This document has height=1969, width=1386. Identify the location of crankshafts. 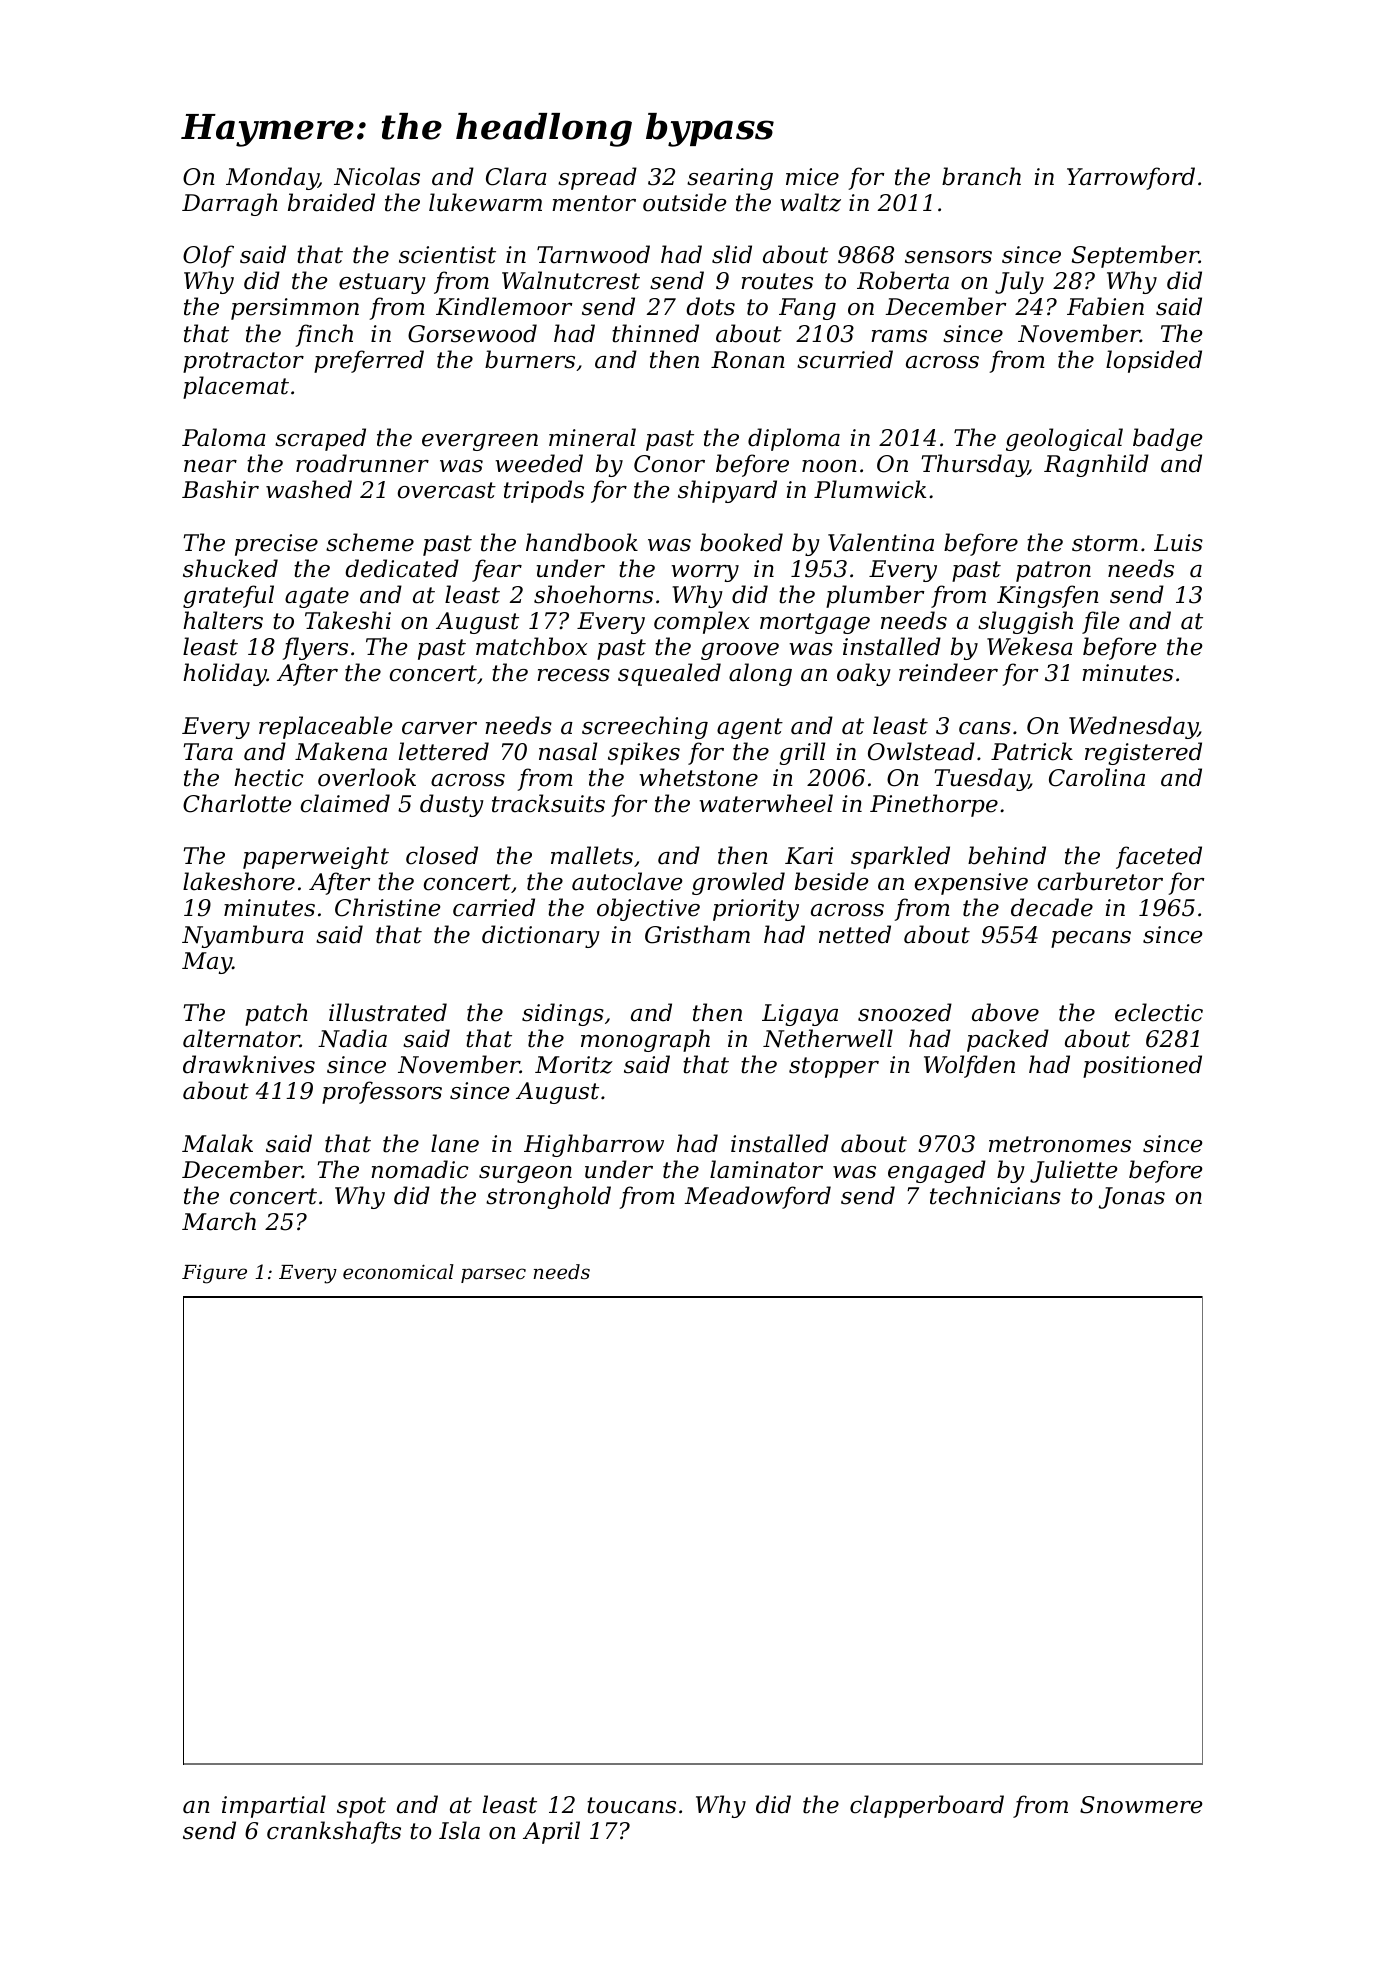
(334, 1832).
